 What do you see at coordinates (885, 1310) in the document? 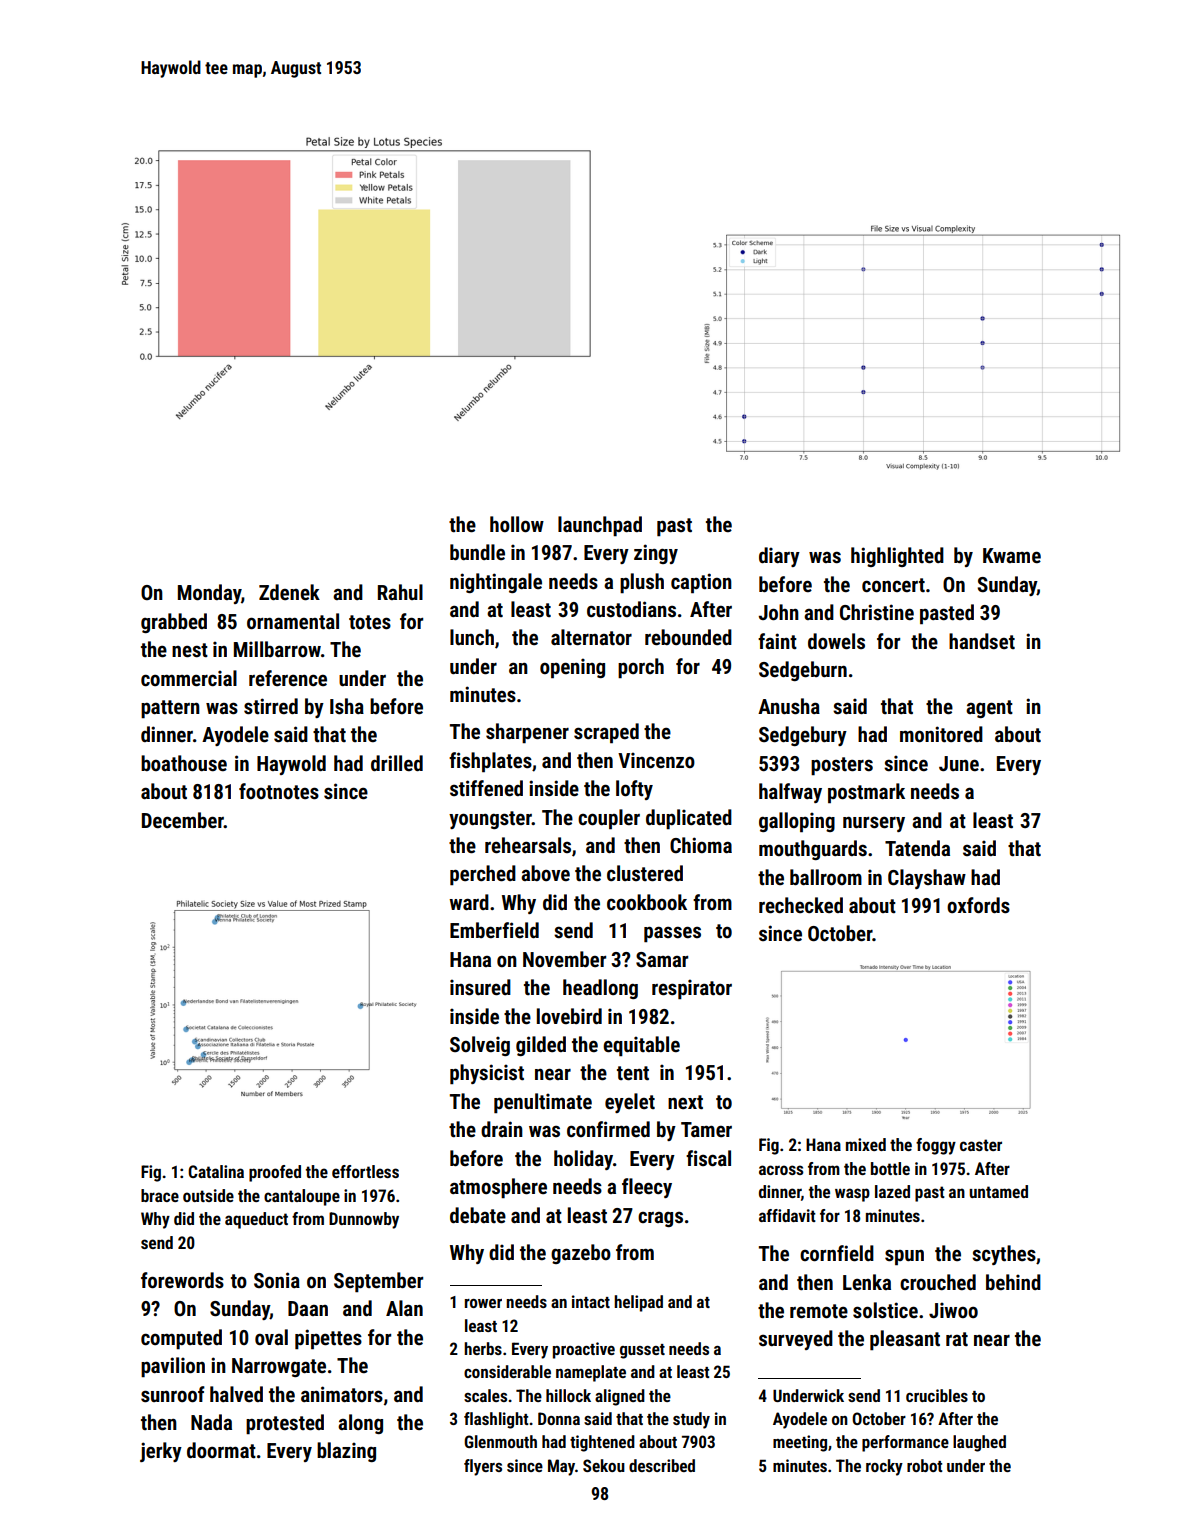
I see `solstice` at bounding box center [885, 1310].
